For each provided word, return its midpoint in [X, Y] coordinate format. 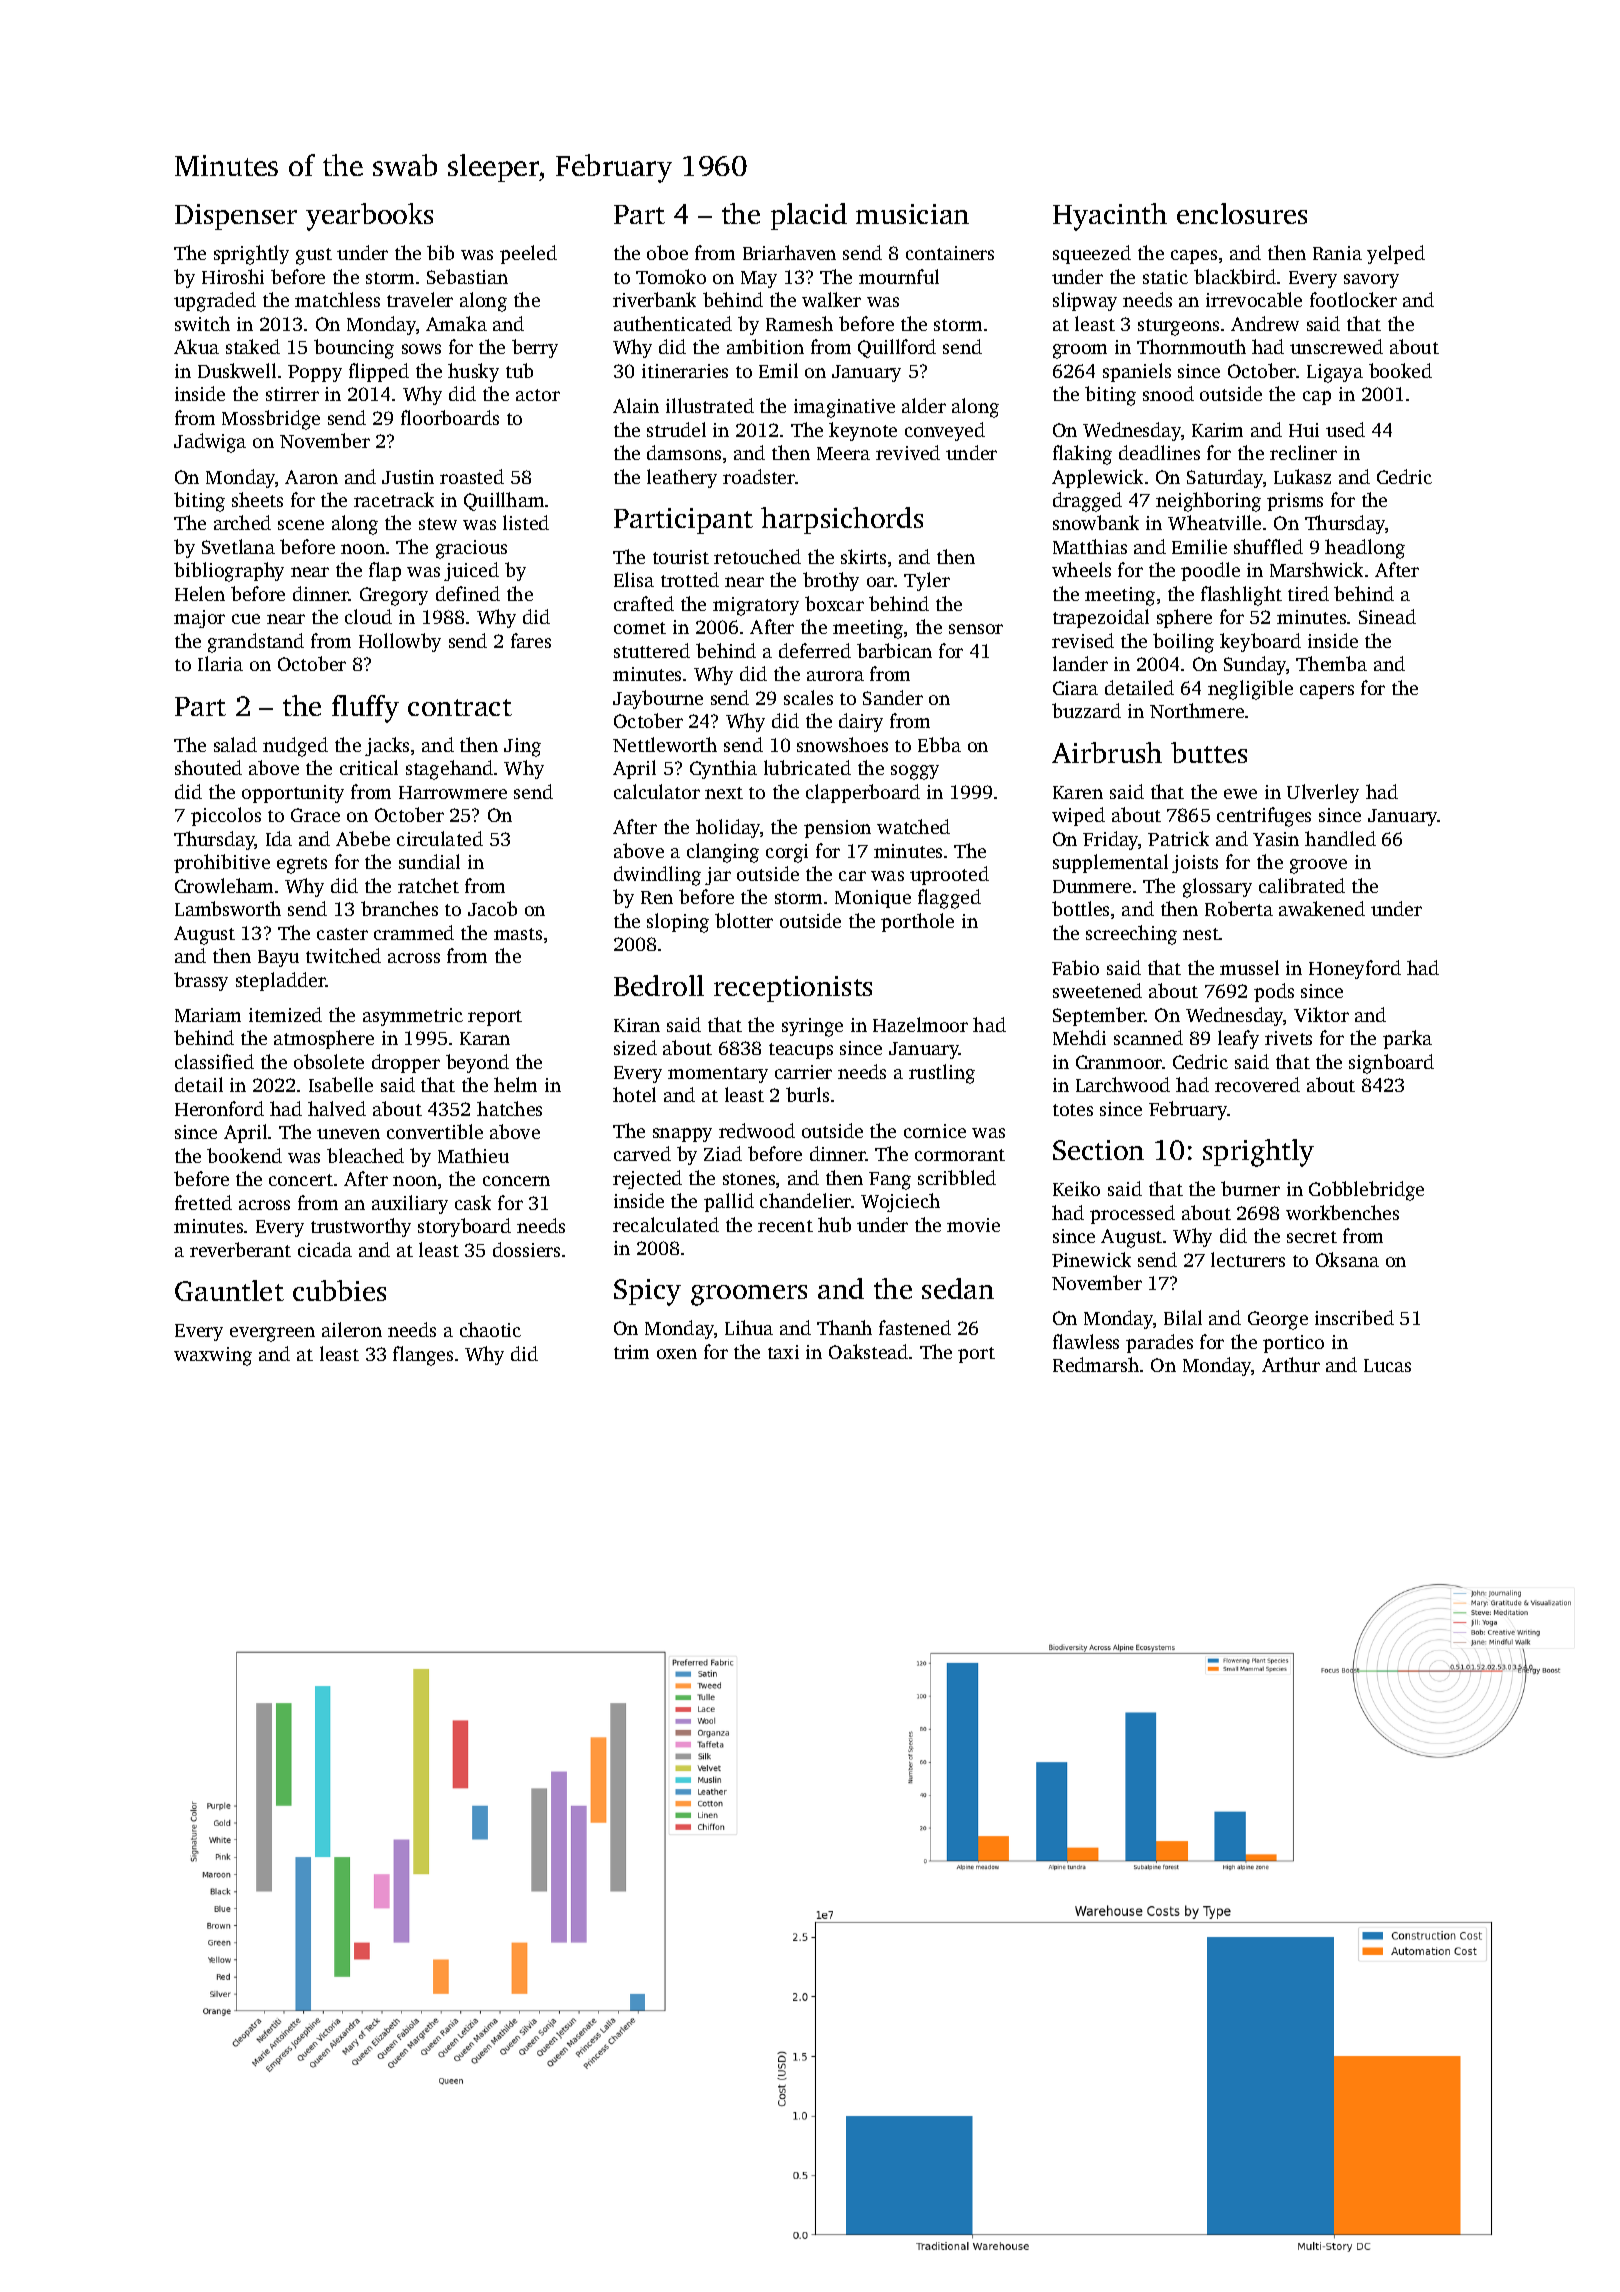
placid [809, 216]
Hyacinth [1110, 217]
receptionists [793, 989]
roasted [472, 476]
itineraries [685, 371]
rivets [1288, 1038]
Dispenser [236, 217]
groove [1318, 866]
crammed [414, 932]
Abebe [363, 838]
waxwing [213, 1356]
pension [837, 829]
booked [1400, 370]
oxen [677, 1354]
